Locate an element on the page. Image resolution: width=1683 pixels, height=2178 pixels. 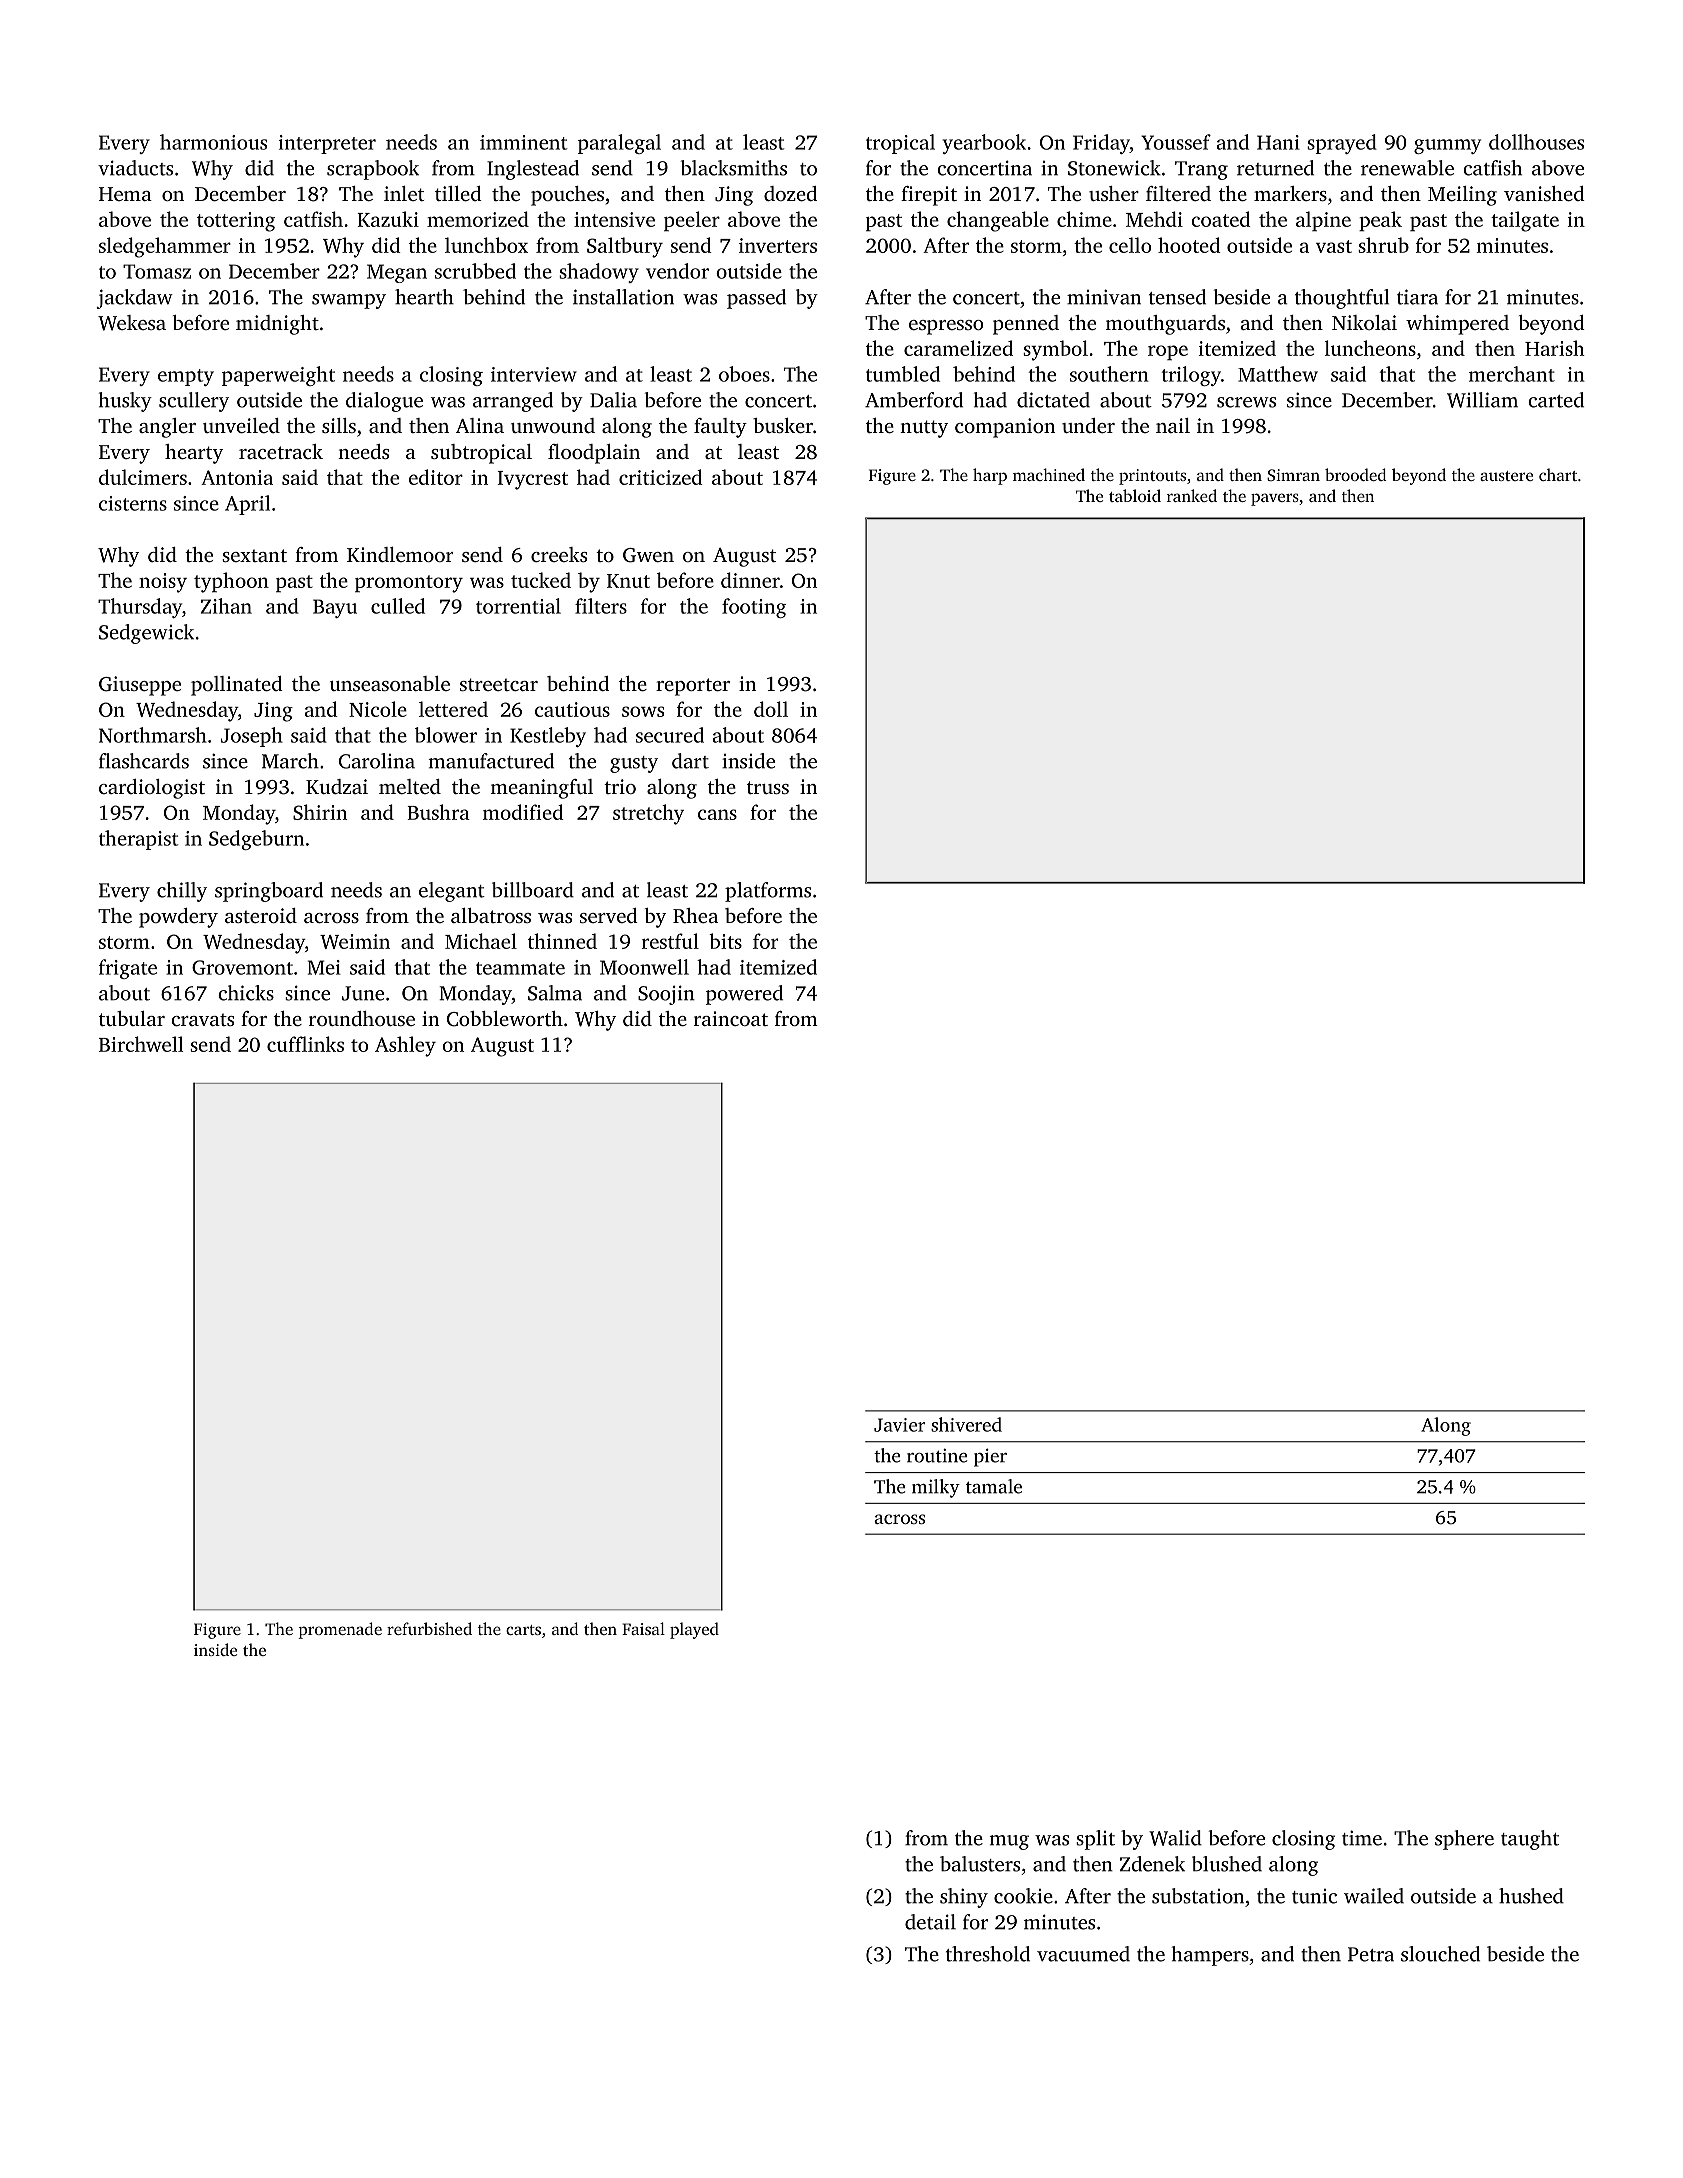
machined is located at coordinates (1049, 474).
